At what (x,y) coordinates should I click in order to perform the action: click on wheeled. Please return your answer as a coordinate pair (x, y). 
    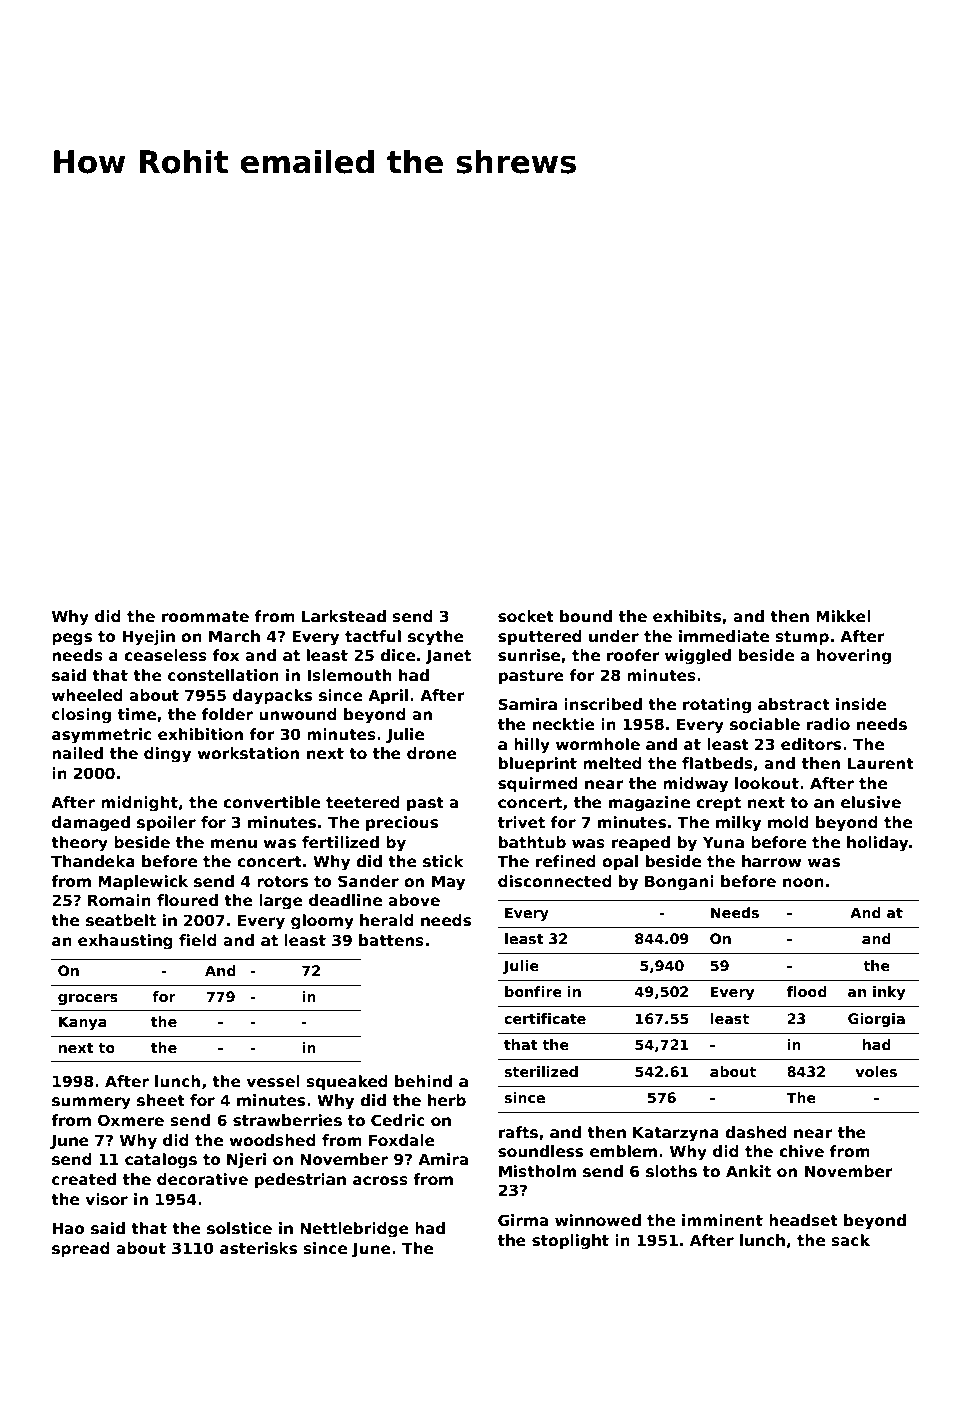
    Looking at the image, I should click on (87, 695).
